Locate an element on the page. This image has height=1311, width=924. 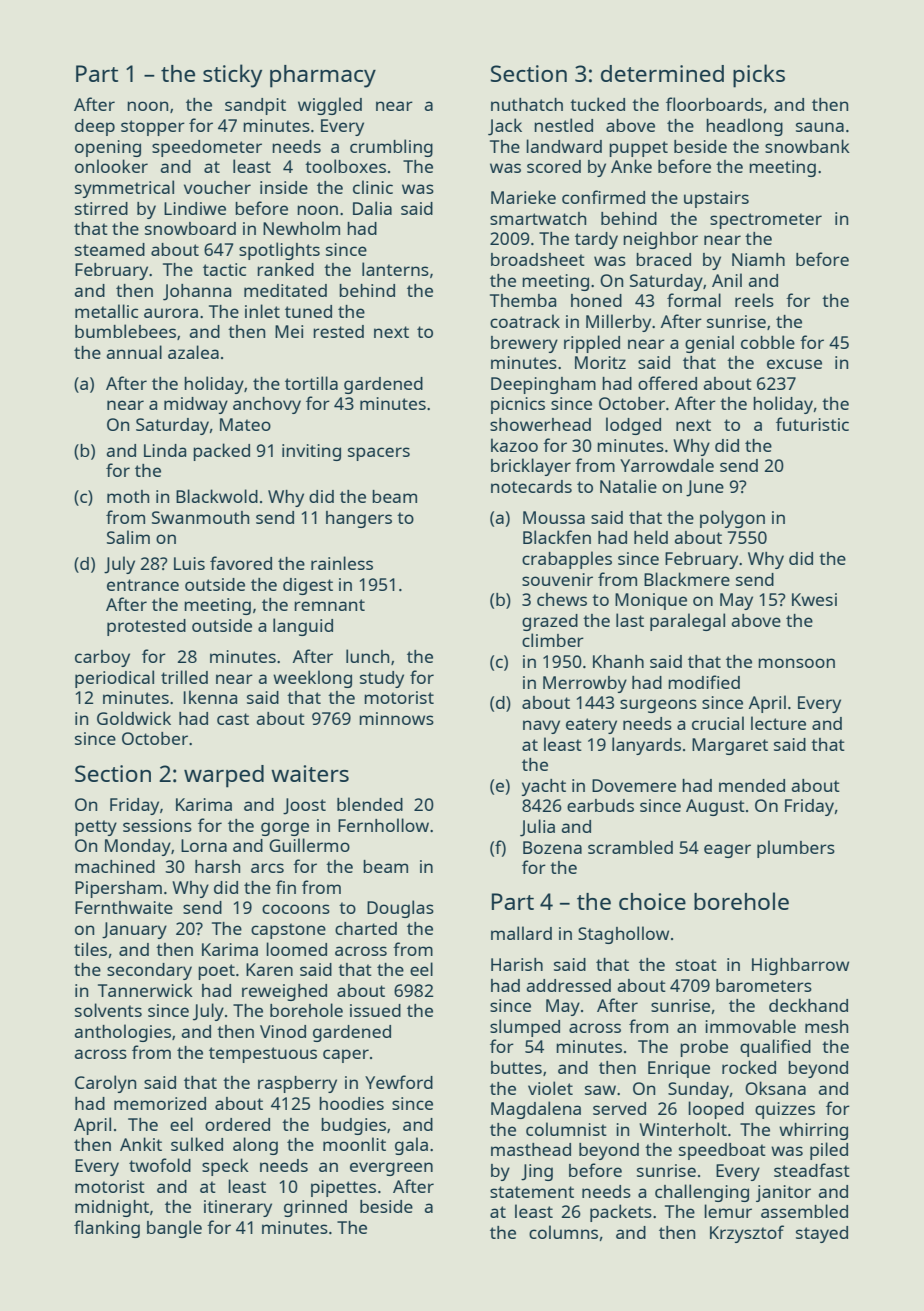
yacht is located at coordinates (544, 787).
